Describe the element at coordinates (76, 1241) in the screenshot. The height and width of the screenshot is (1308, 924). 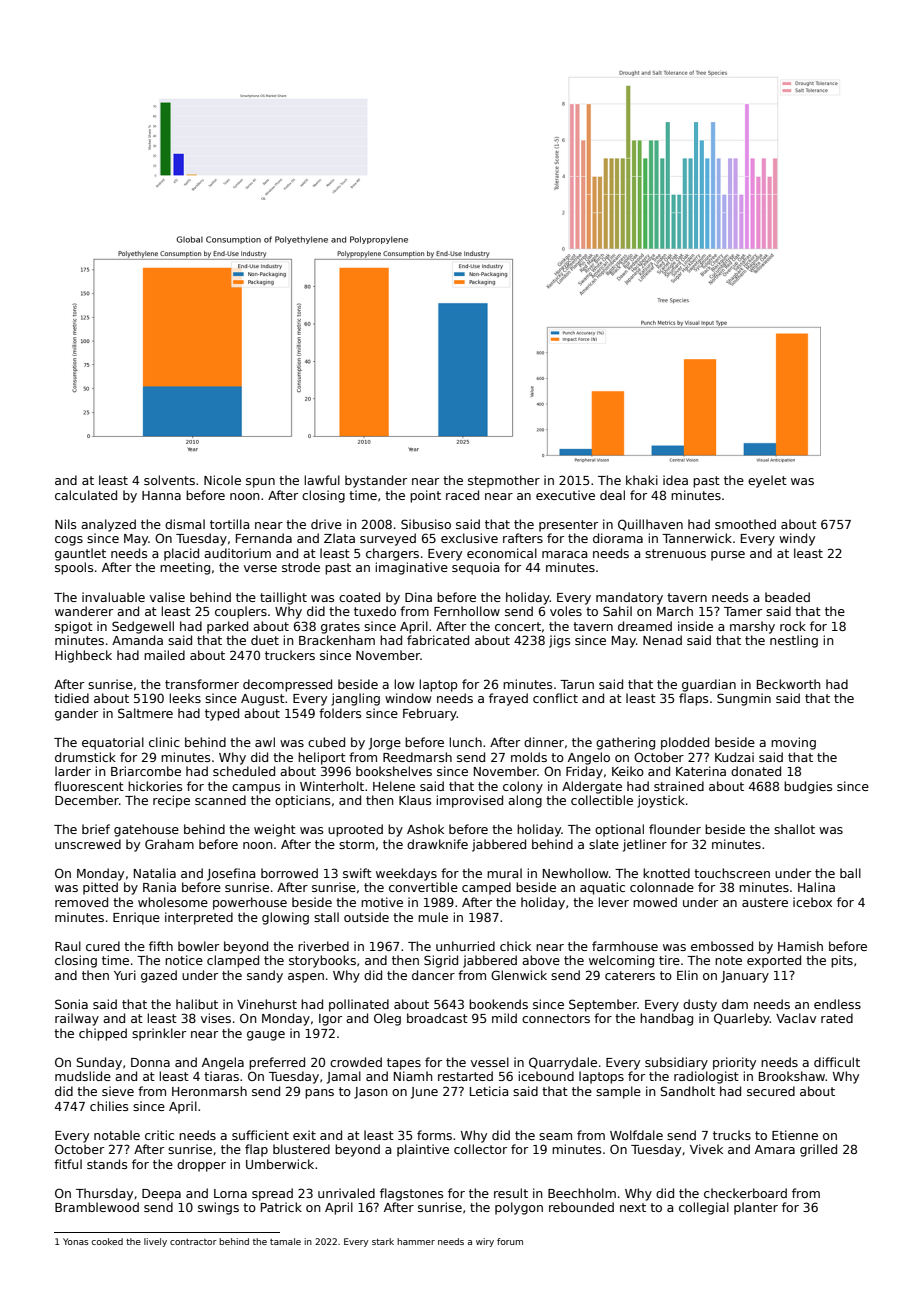
I see `Yonas` at that location.
